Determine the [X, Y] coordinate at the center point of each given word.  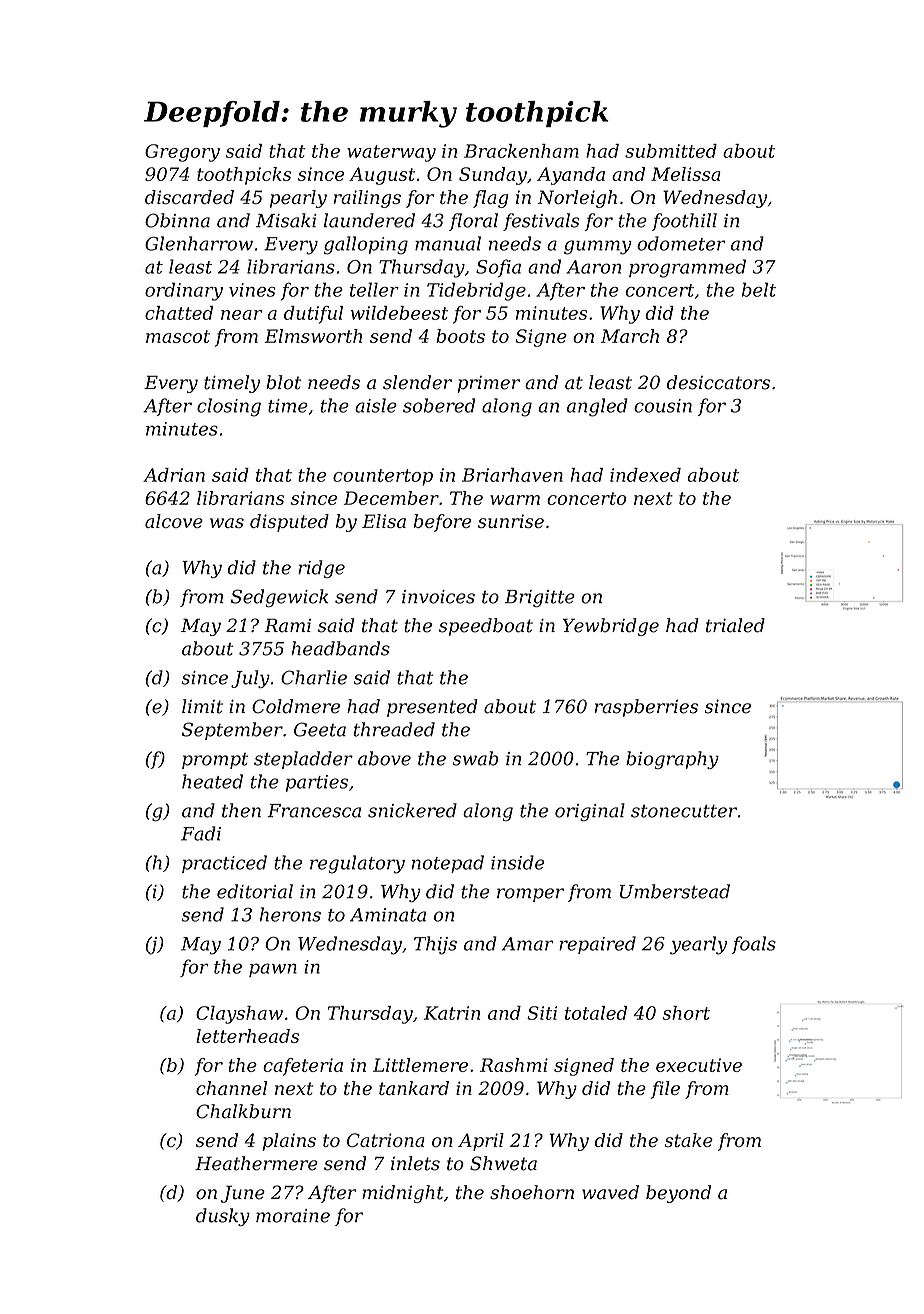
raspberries [646, 708]
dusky [223, 1217]
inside [517, 862]
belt [759, 289]
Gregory [182, 153]
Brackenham [521, 151]
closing [229, 407]
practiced [224, 864]
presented [432, 708]
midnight [403, 1194]
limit [202, 706]
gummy [598, 247]
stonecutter [684, 811]
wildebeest [399, 313]
